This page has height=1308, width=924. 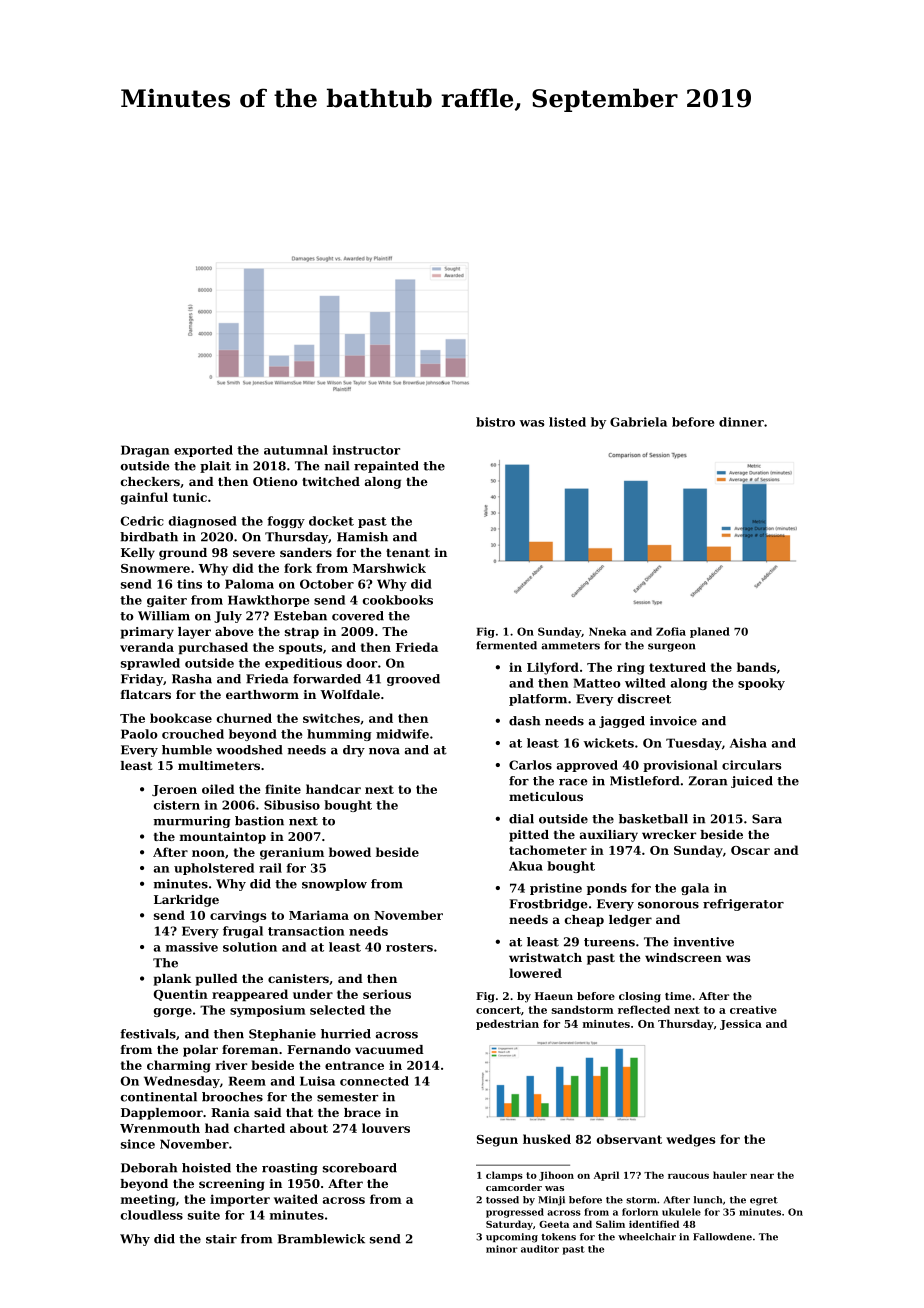 What do you see at coordinates (174, 790) in the page?
I see `Jeroen` at bounding box center [174, 790].
